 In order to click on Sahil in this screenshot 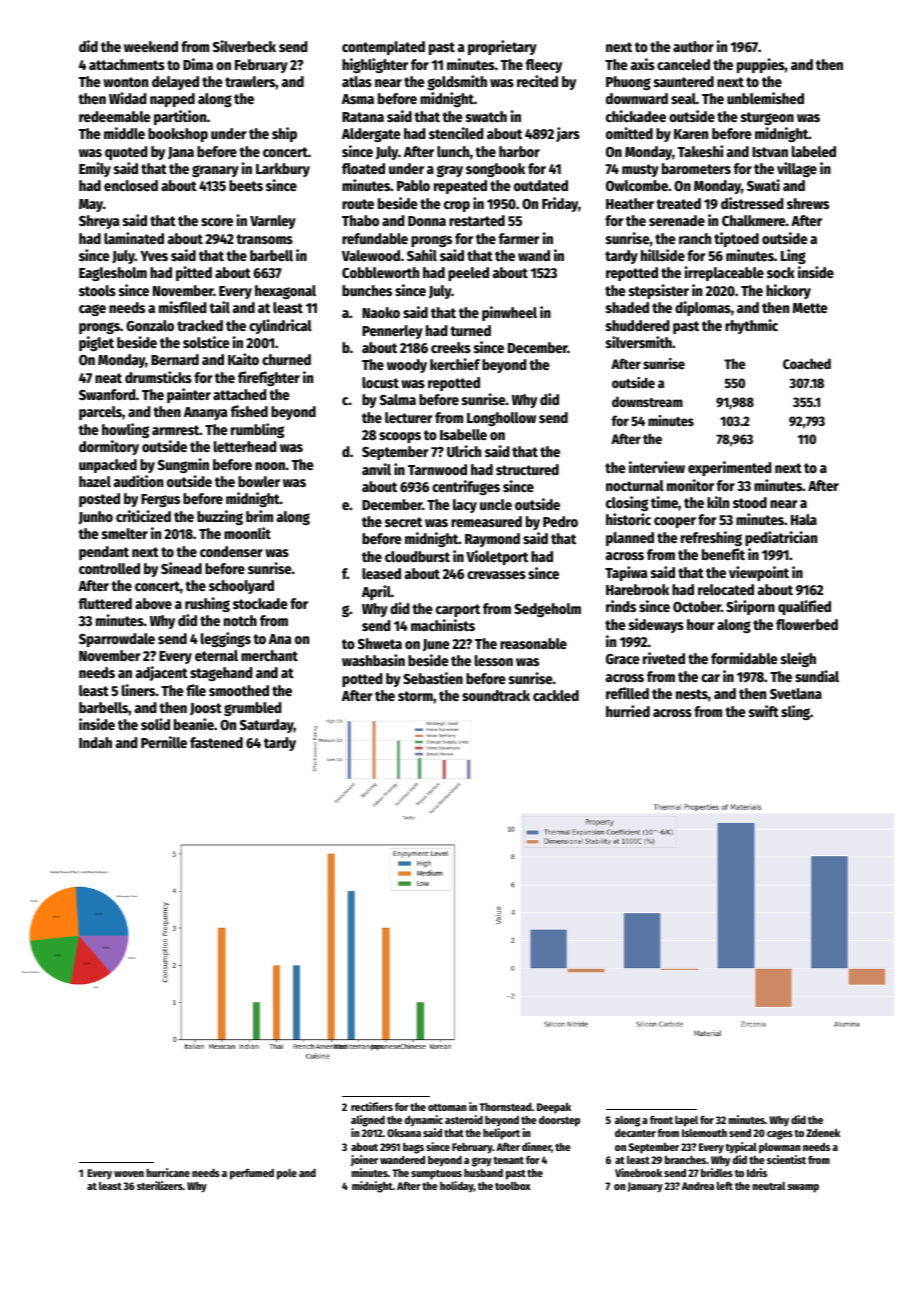, I will do `click(422, 255)`.
